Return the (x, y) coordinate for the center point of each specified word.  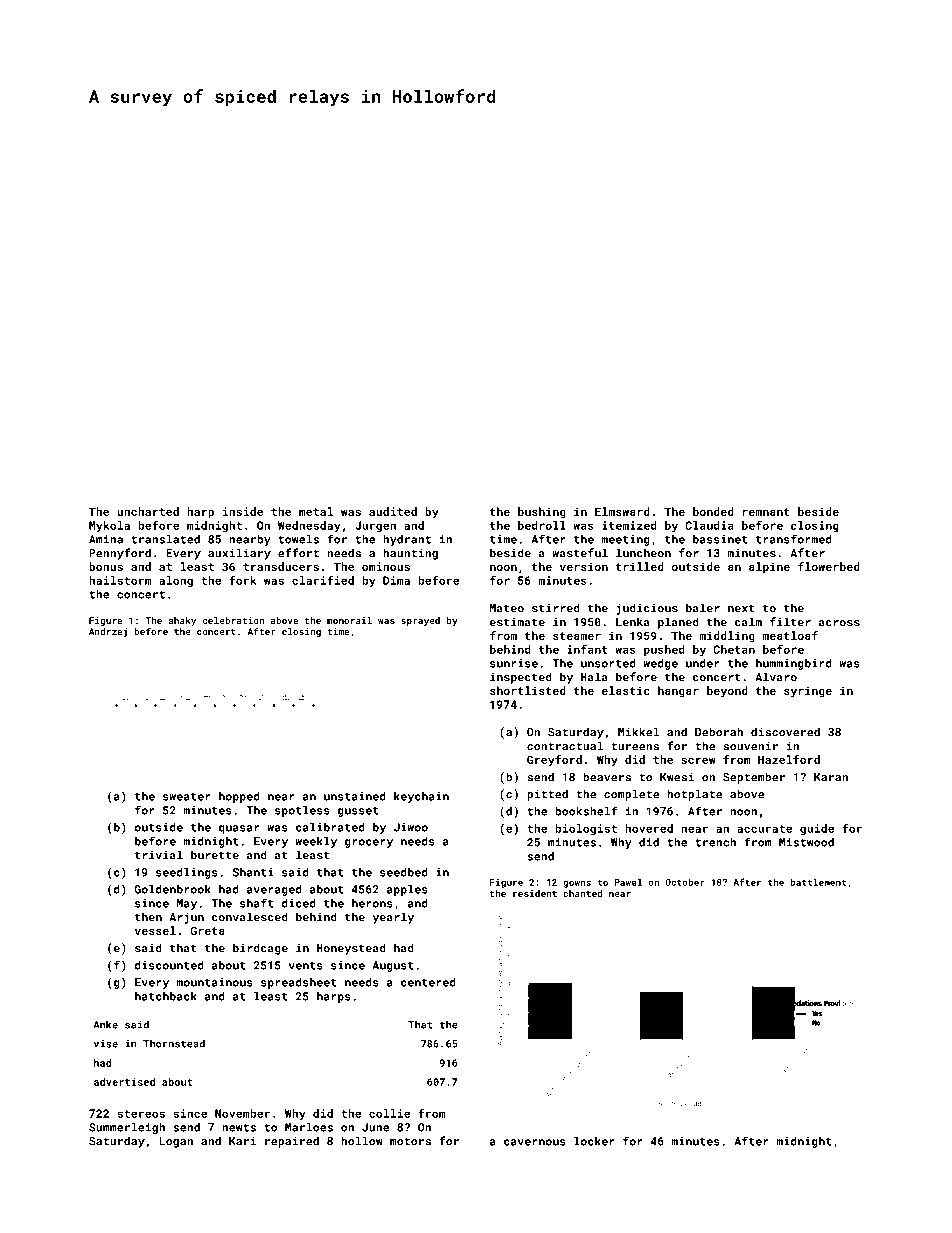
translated (165, 539)
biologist (586, 829)
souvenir (750, 746)
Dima (396, 580)
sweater (187, 797)
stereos (141, 1114)
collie (389, 1113)
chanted (582, 893)
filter (790, 622)
